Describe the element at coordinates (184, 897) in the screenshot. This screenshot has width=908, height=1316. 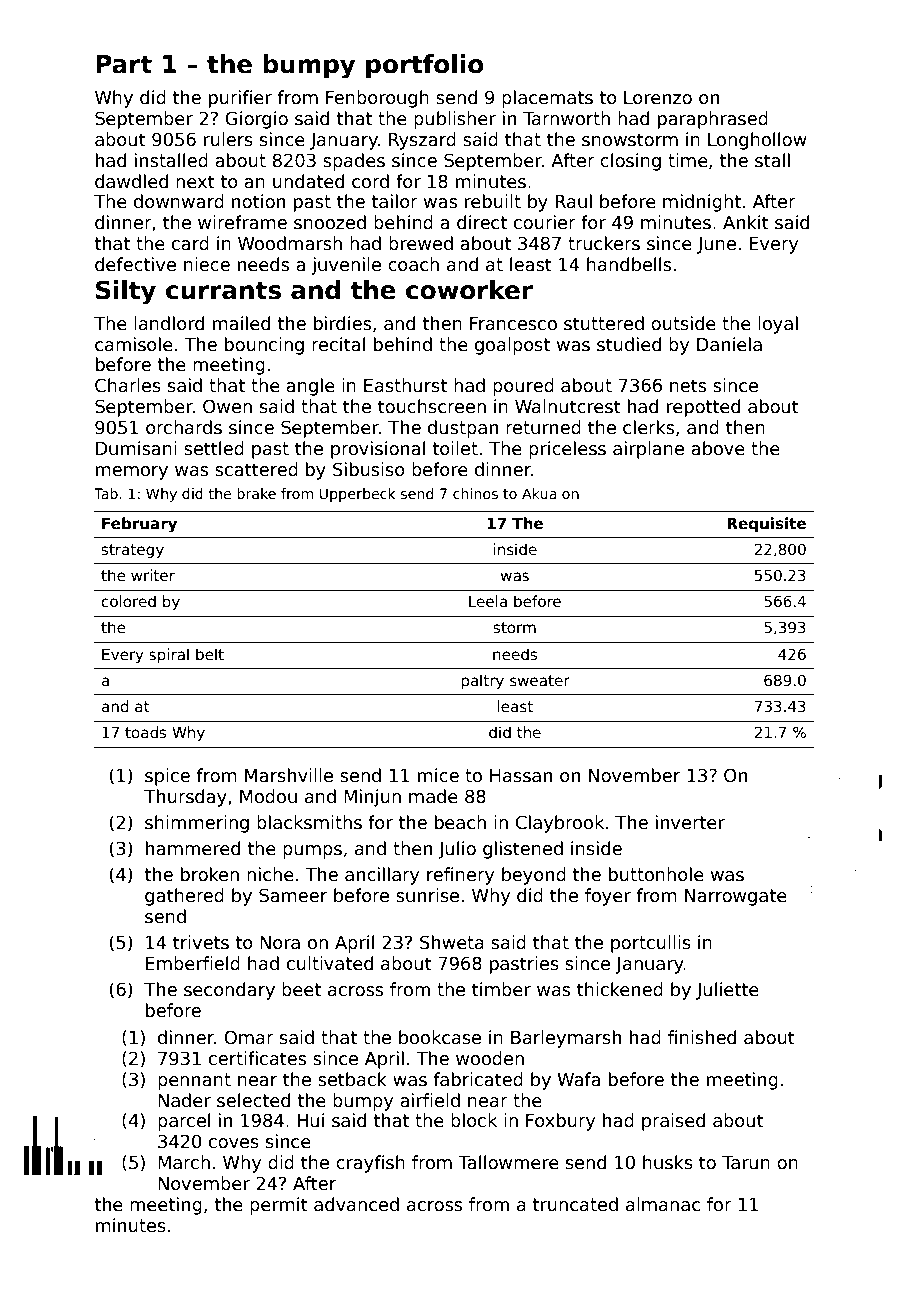
I see `gathered` at that location.
